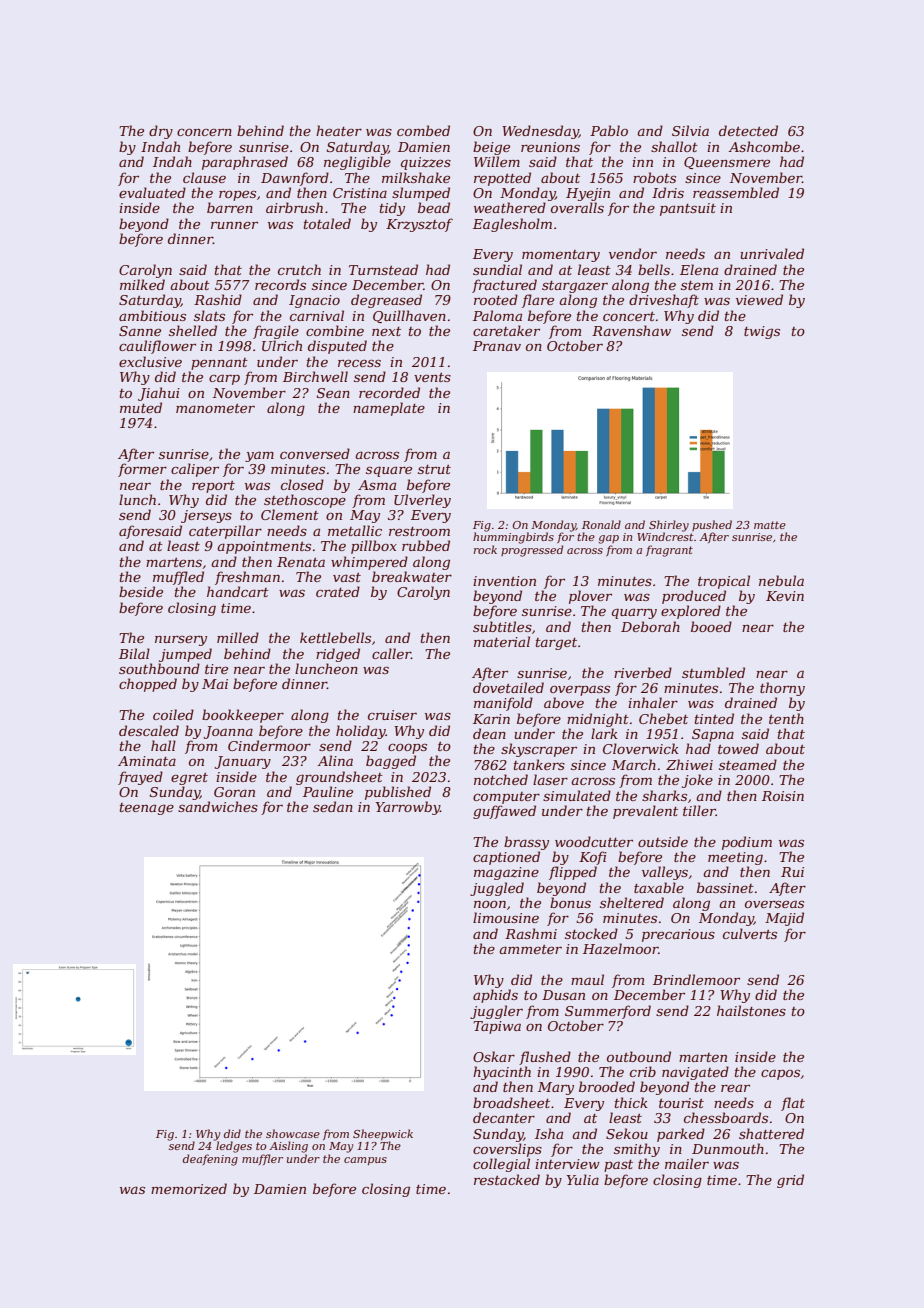 Image resolution: width=924 pixels, height=1308 pixels. What do you see at coordinates (497, 161) in the screenshot?
I see `Willem` at bounding box center [497, 161].
